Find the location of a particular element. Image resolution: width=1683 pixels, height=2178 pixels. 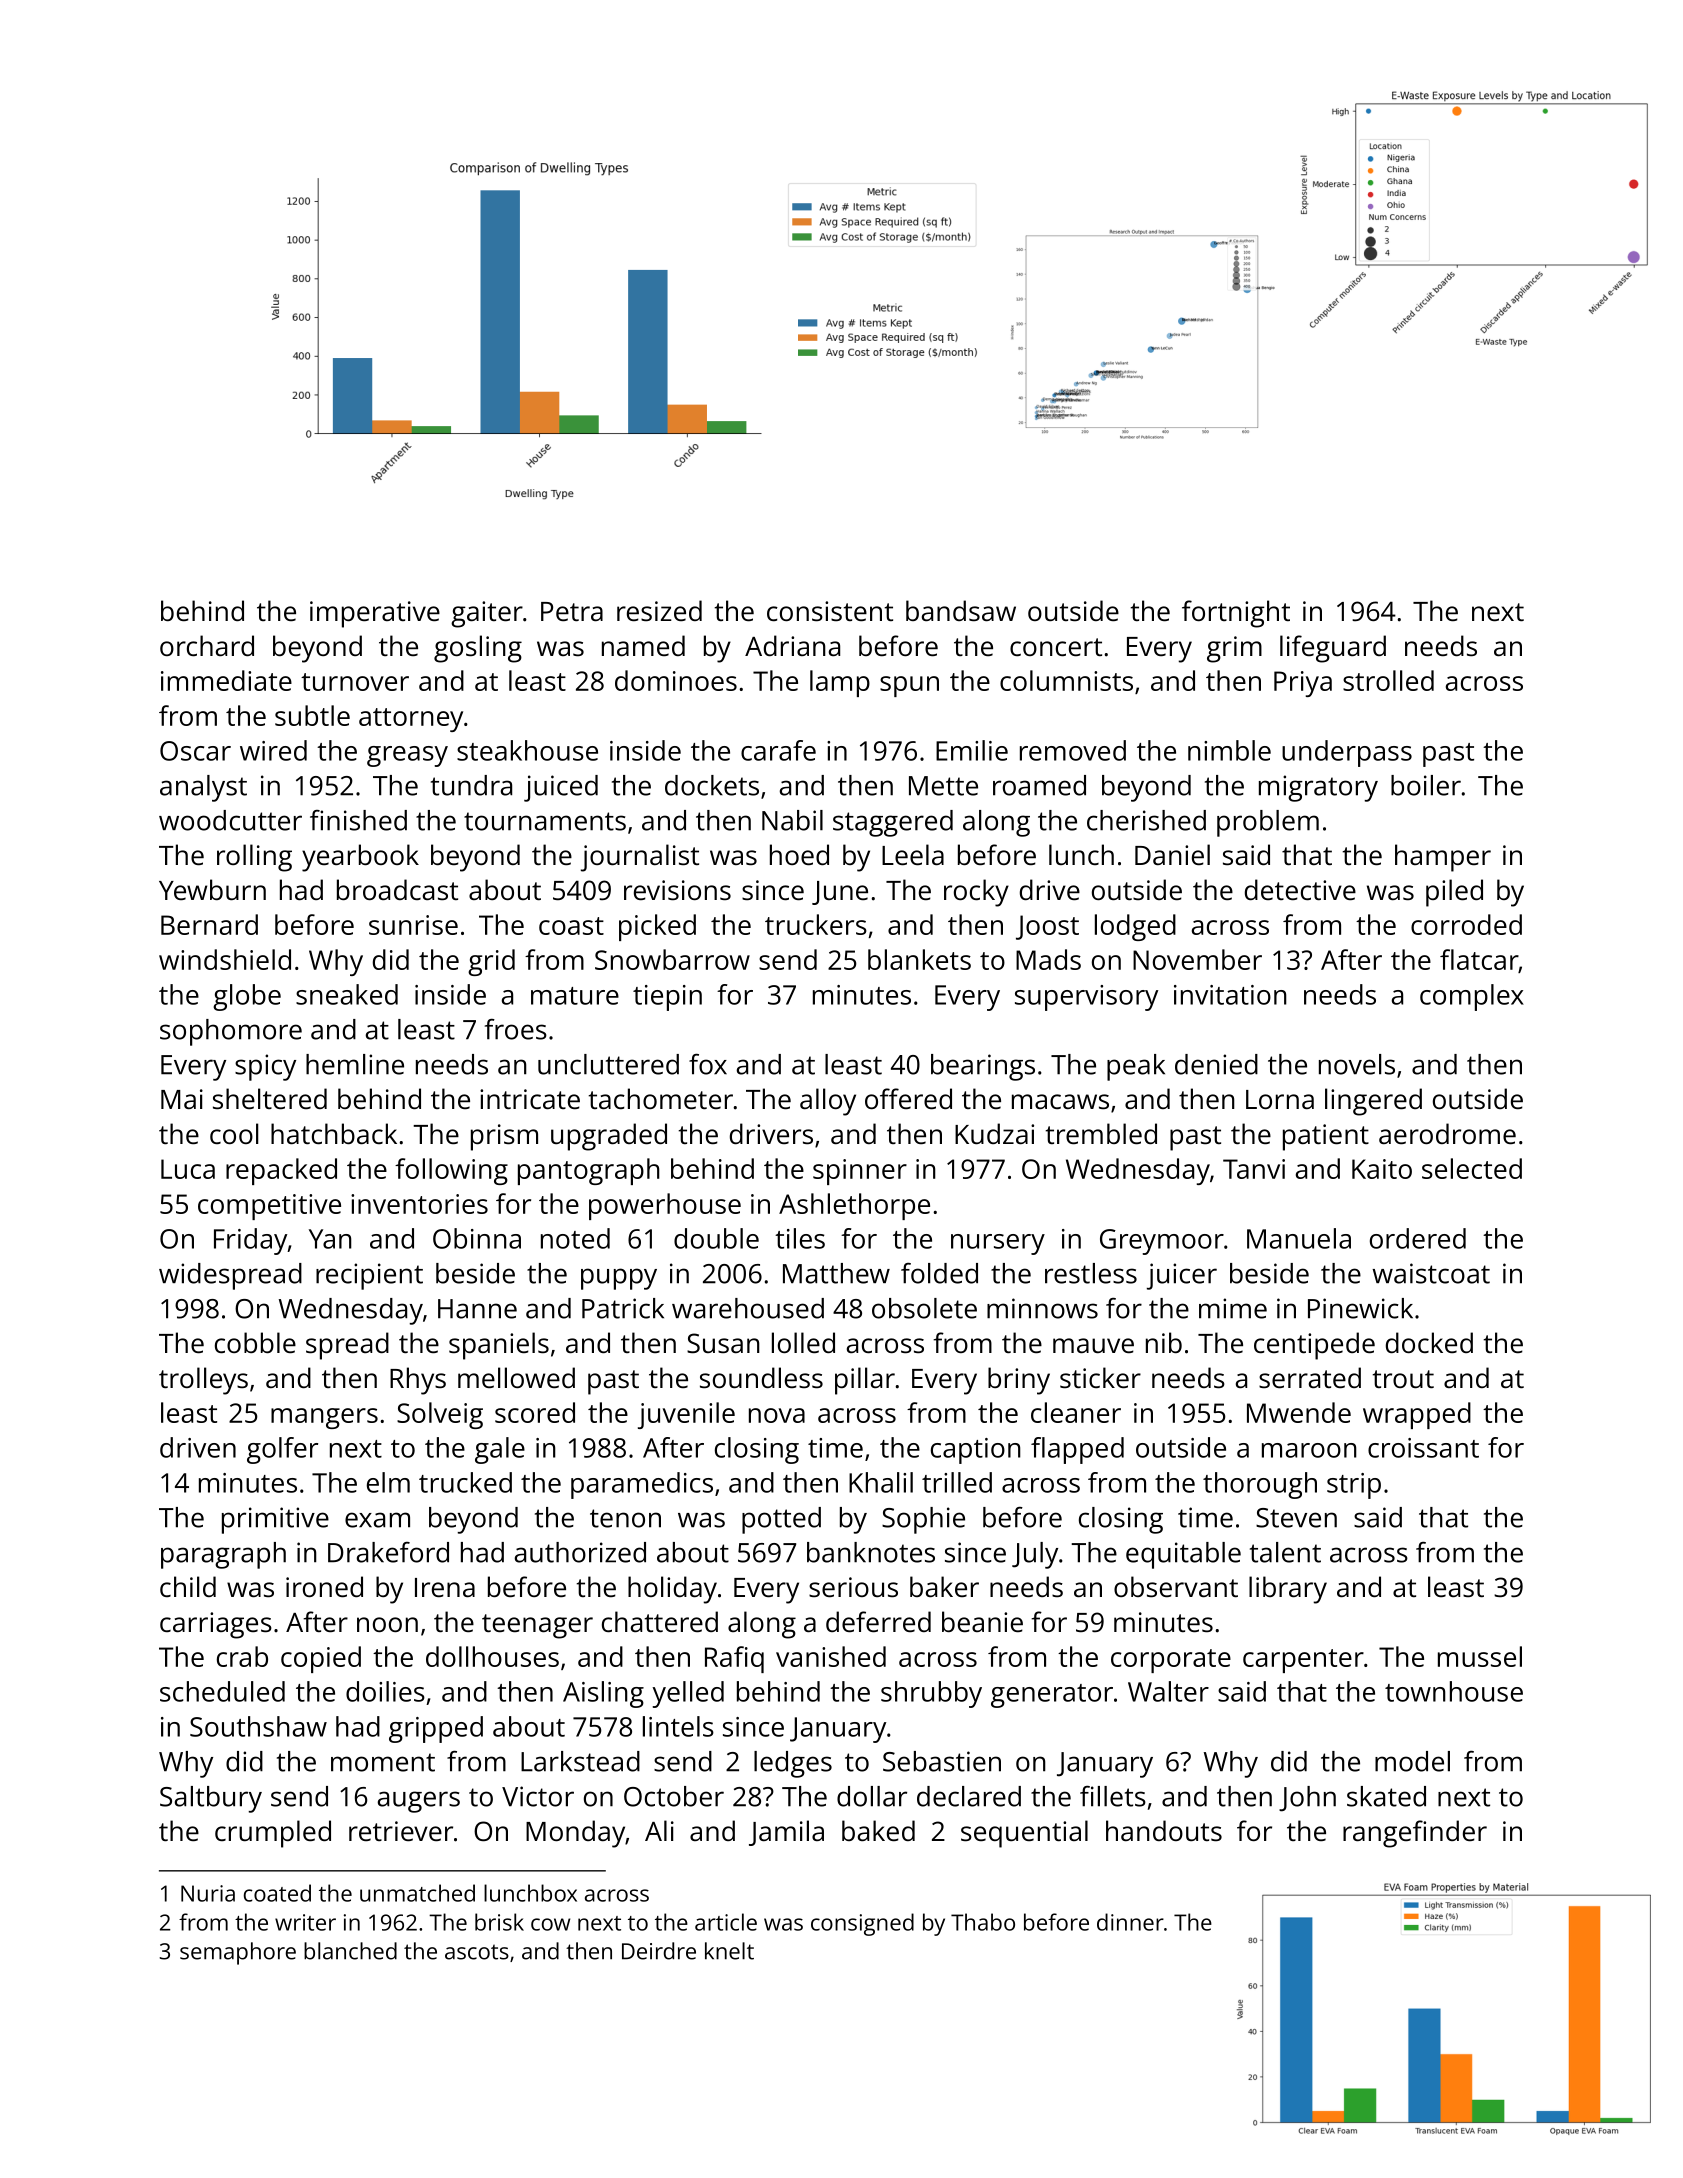

Khalil is located at coordinates (881, 1482).
